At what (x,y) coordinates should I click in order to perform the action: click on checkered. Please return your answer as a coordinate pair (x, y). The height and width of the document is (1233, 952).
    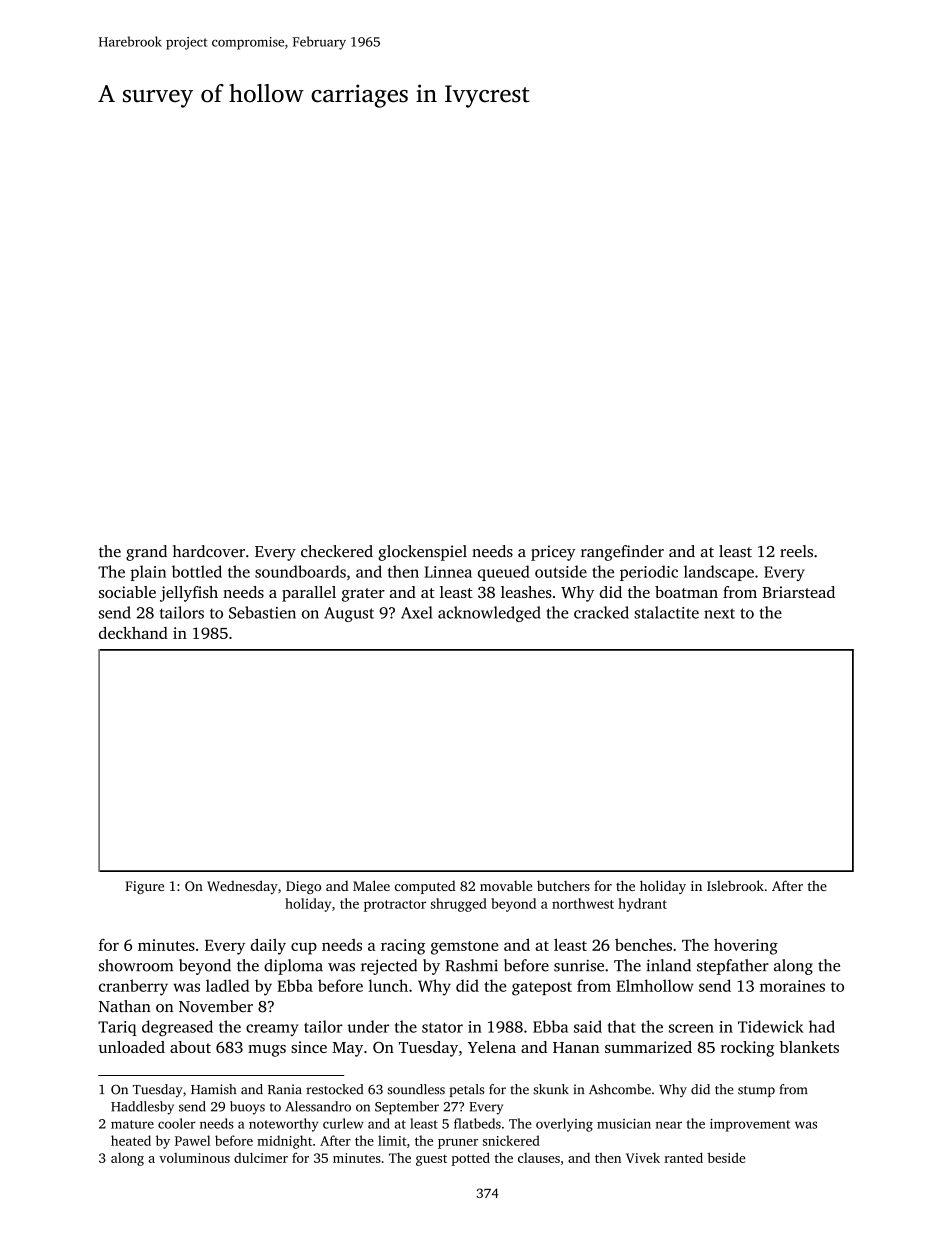
    Looking at the image, I should click on (337, 551).
